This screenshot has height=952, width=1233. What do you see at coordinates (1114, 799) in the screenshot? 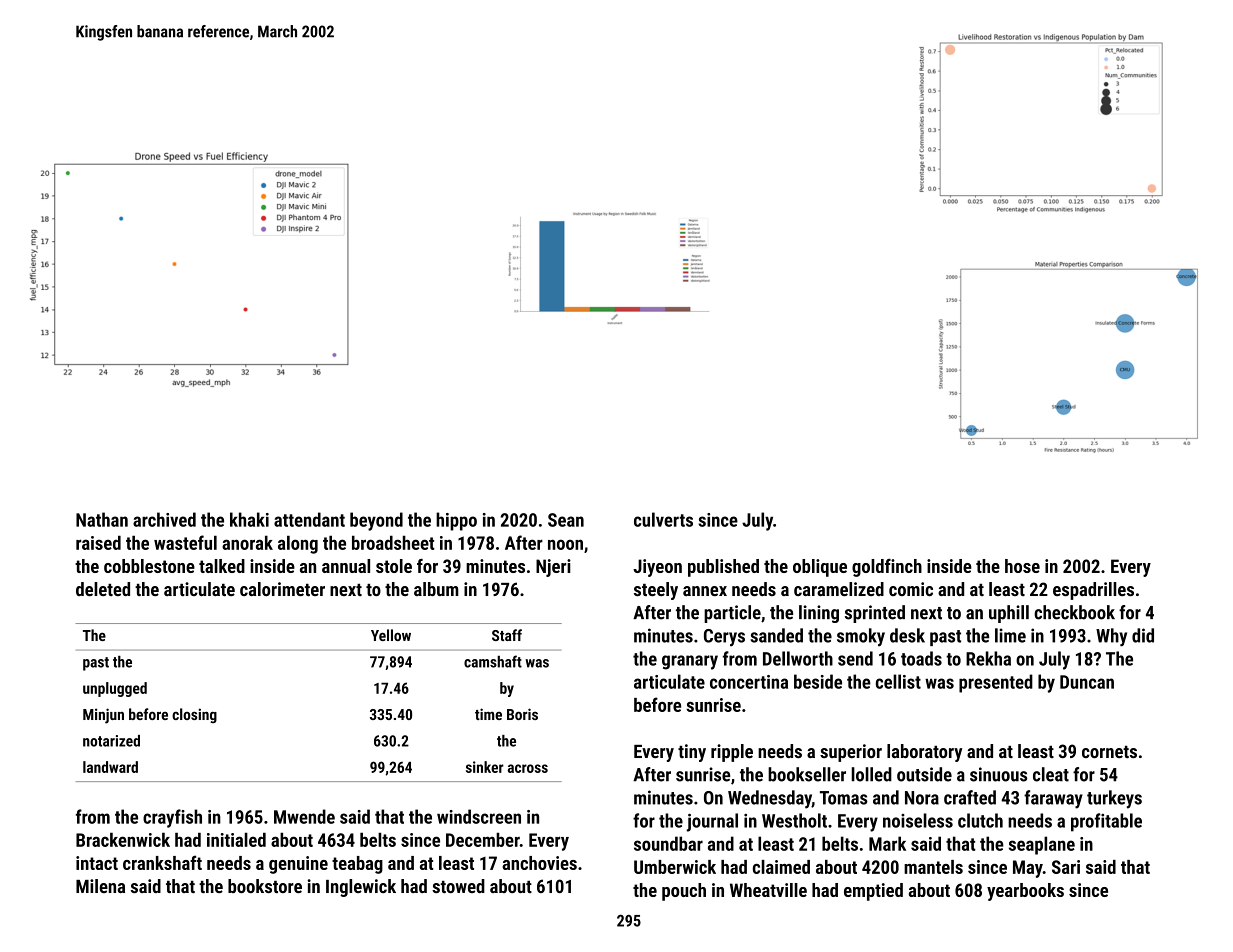
I see `turkeys` at bounding box center [1114, 799].
